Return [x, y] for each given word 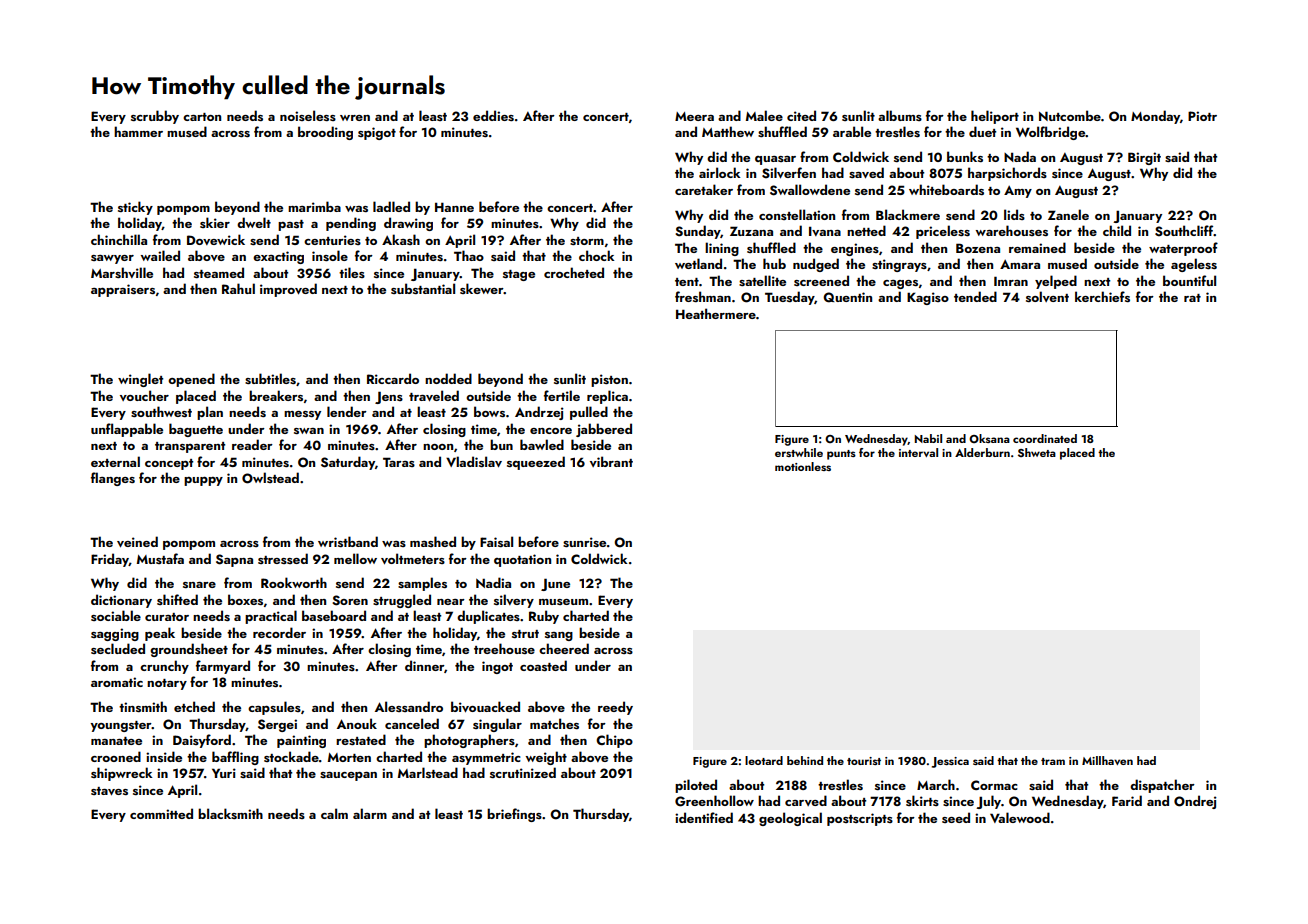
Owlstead [270, 478]
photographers [469, 741]
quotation [522, 560]
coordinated [1045, 438]
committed [161, 813]
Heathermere [716, 313]
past [291, 225]
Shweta [1037, 452]
